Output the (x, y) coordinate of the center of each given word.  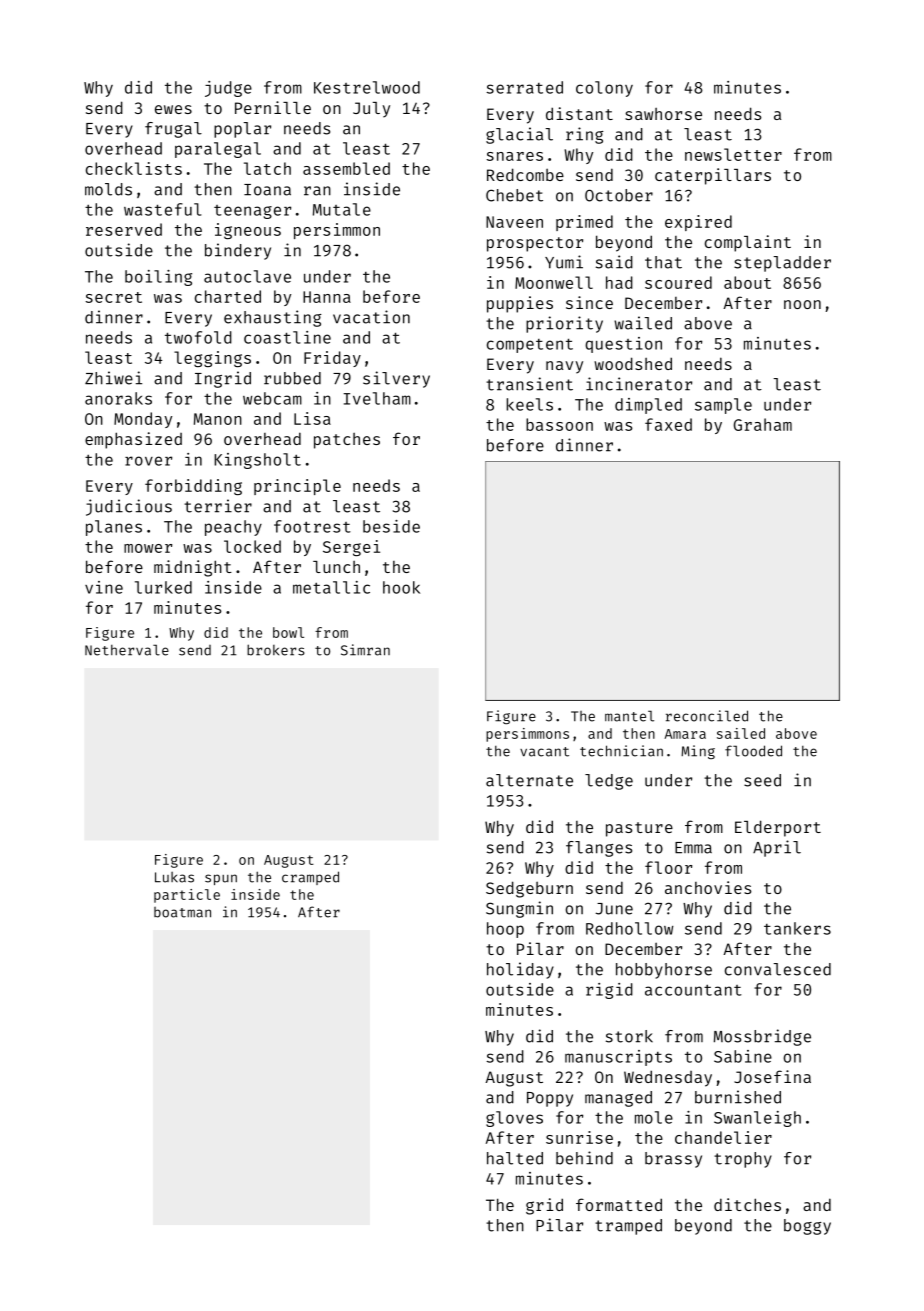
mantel (629, 716)
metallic (331, 587)
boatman (182, 912)
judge (228, 89)
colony (604, 89)
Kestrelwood (367, 87)
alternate (529, 780)
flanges (599, 849)
